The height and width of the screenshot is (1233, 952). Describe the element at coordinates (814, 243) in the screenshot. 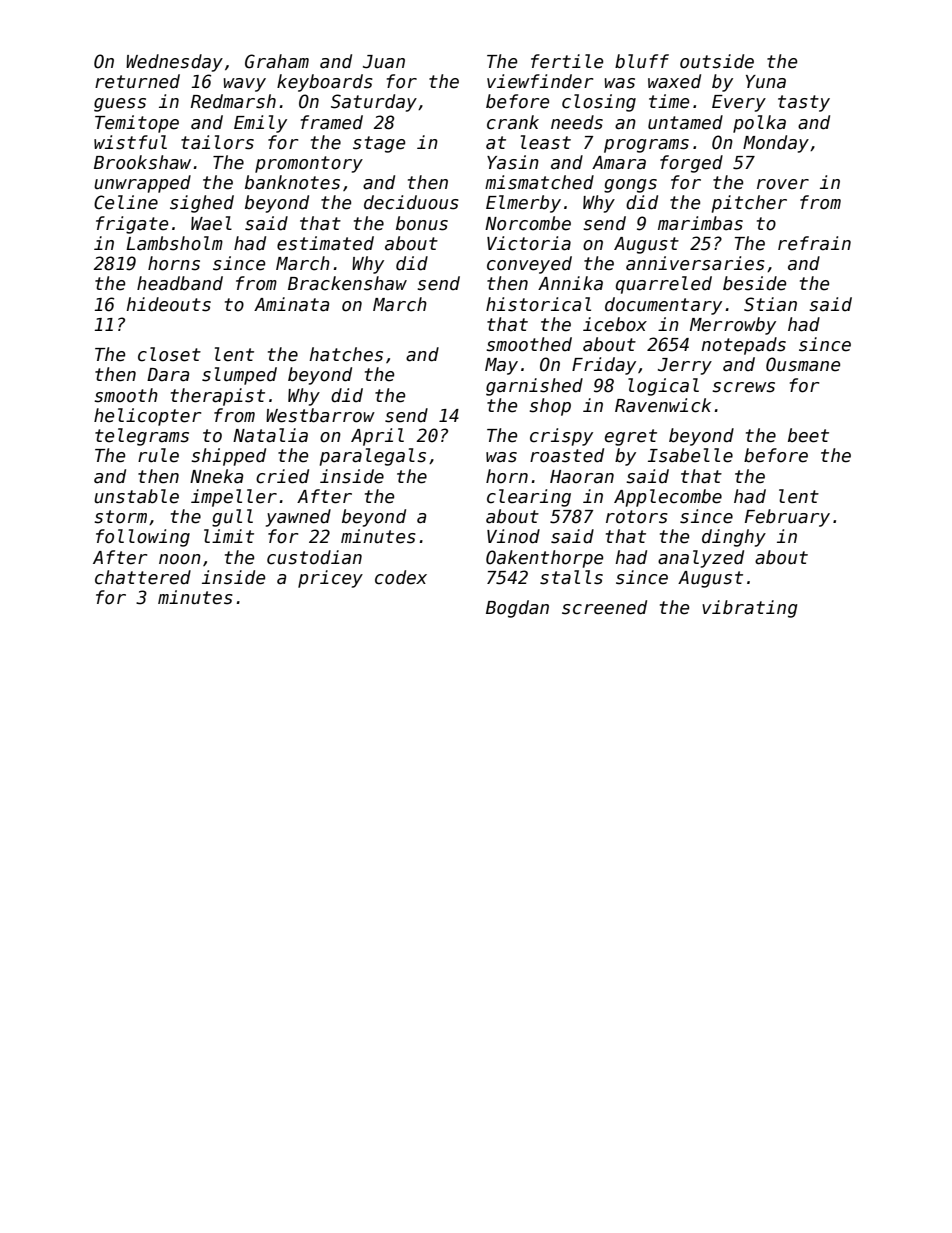

I see `refrain` at that location.
